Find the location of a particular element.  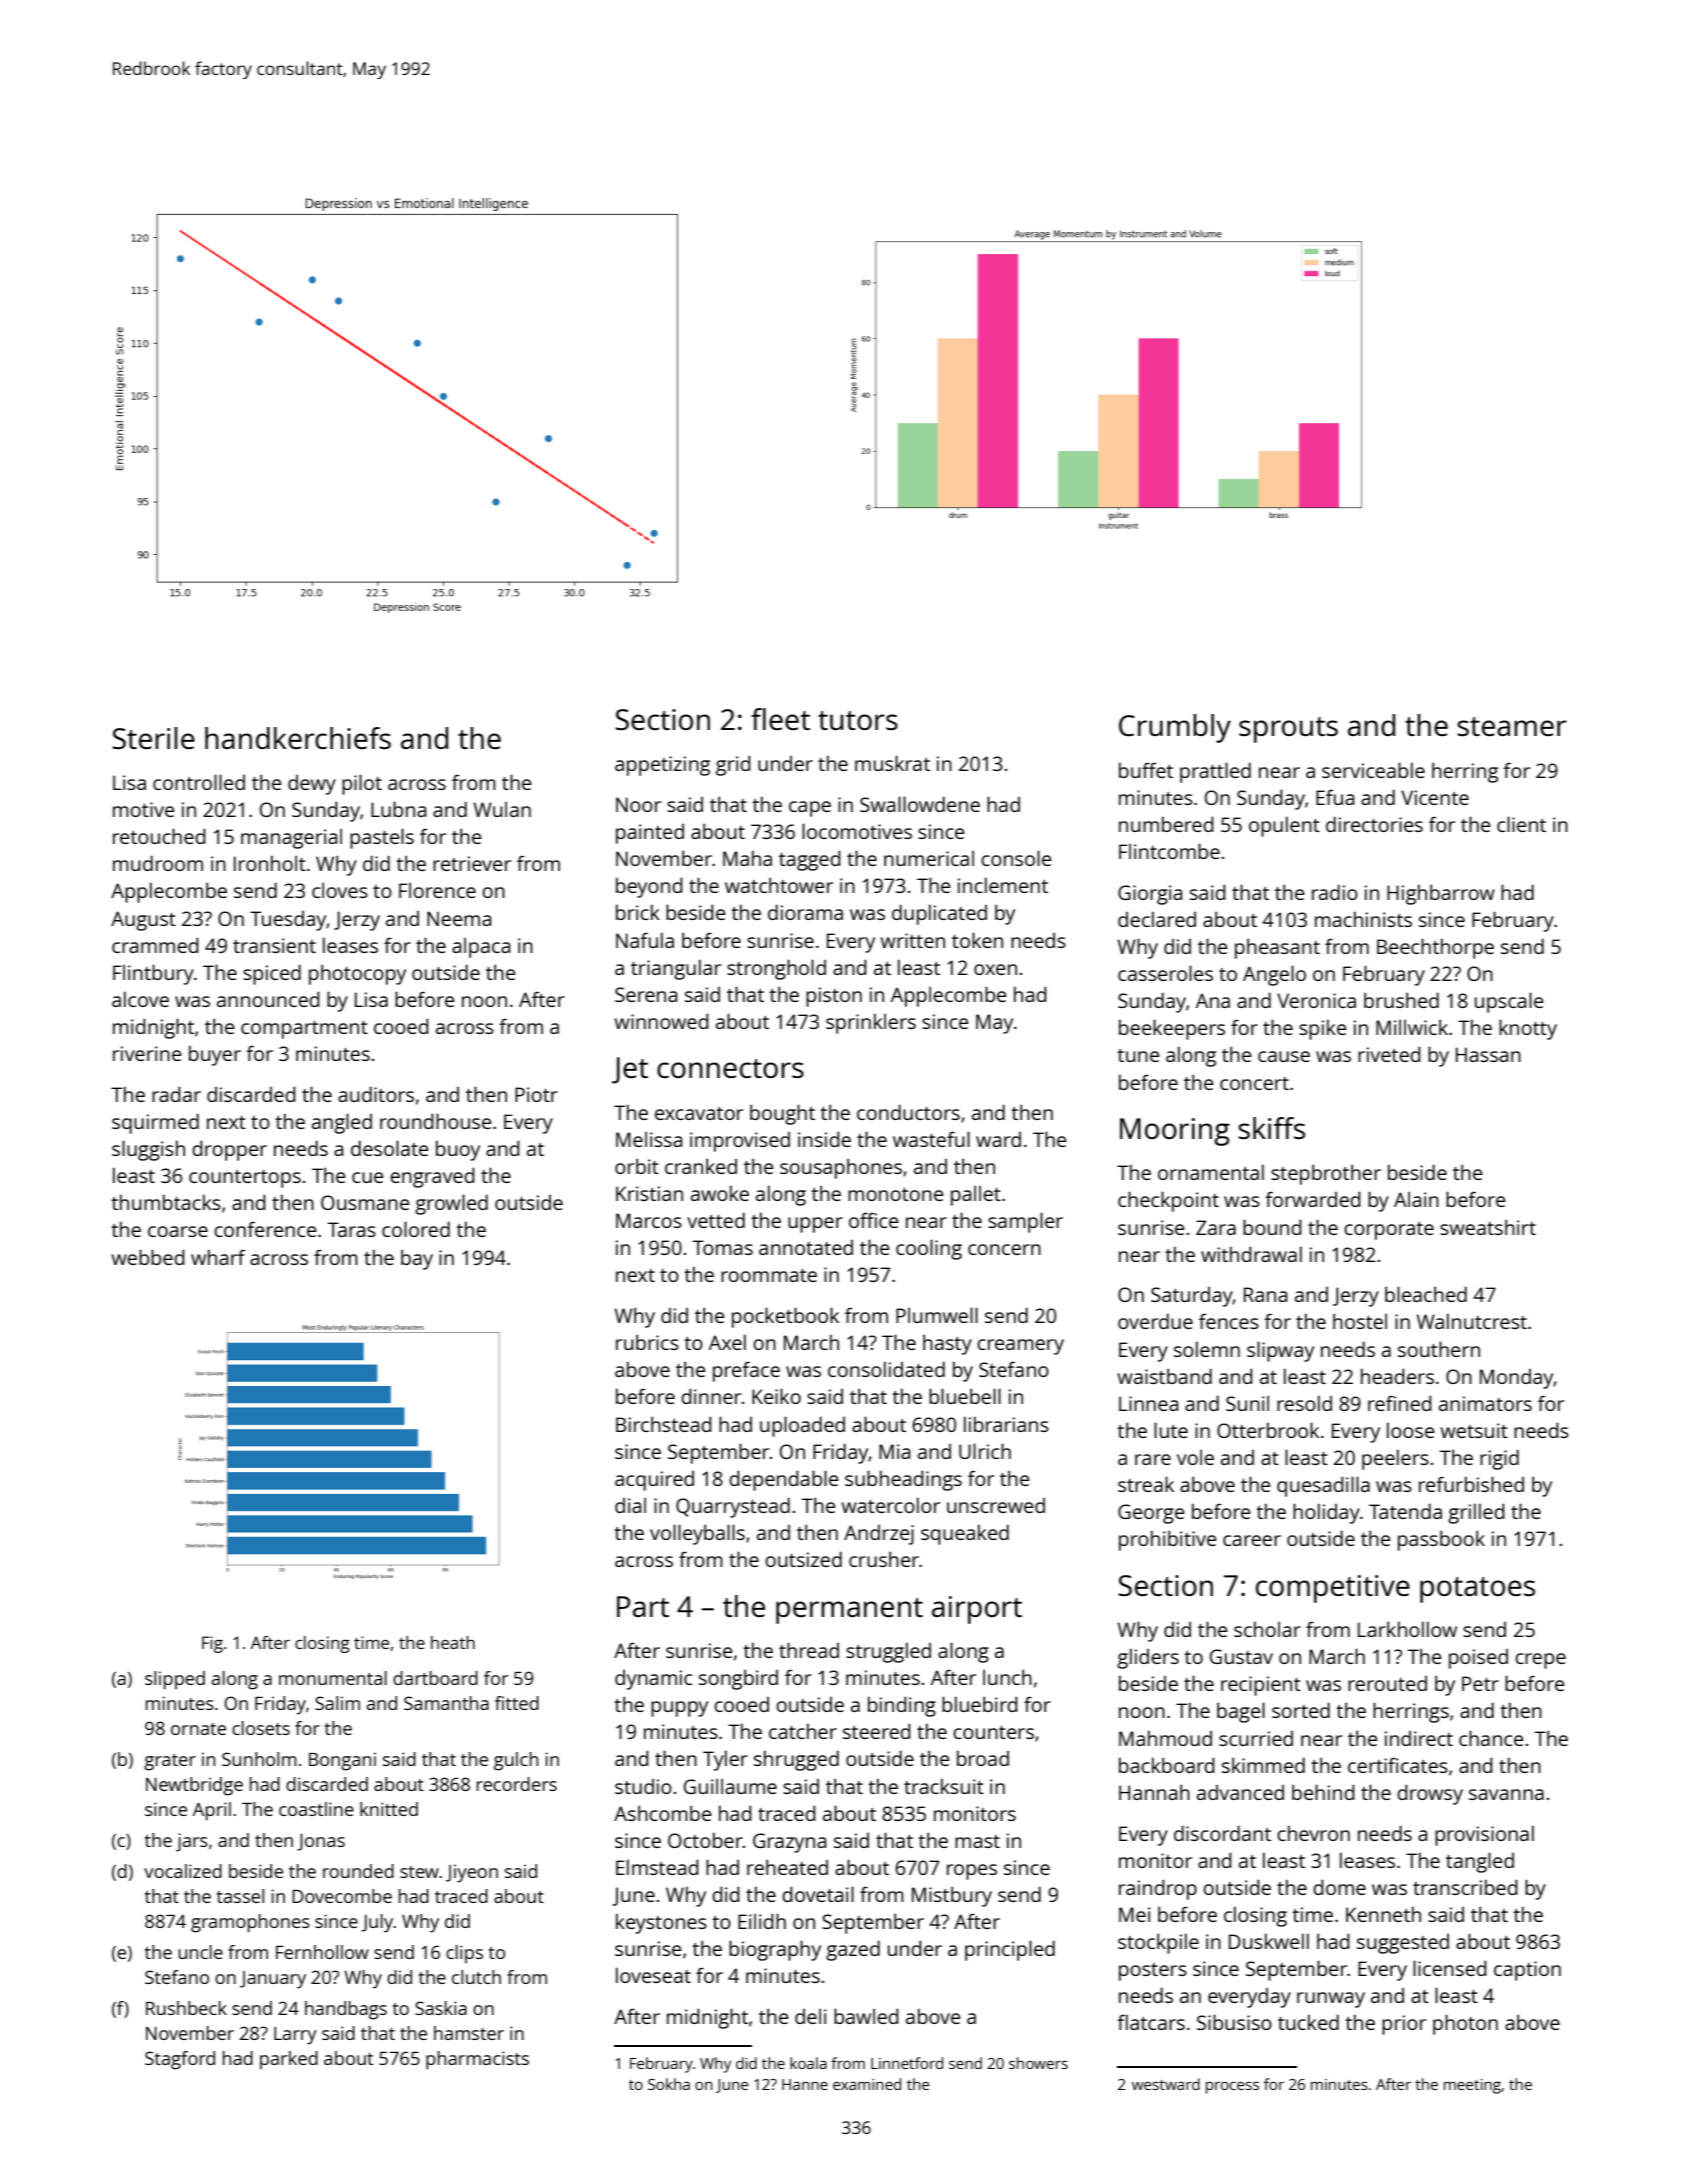

studio is located at coordinates (643, 1786).
